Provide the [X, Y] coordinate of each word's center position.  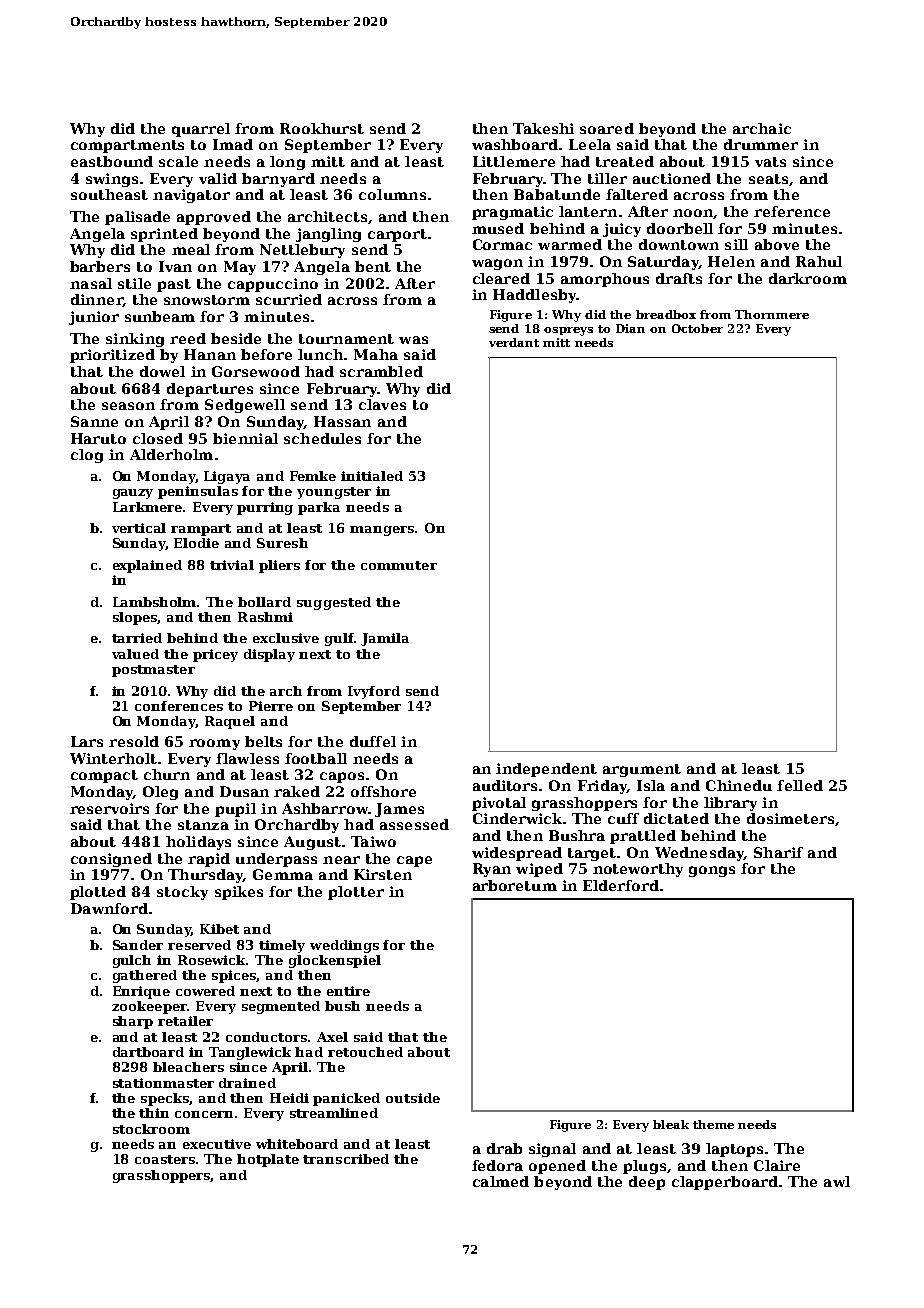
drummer [761, 144]
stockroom [151, 1129]
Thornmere [772, 314]
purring [265, 508]
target [593, 854]
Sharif [778, 852]
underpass [276, 860]
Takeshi [543, 128]
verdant [514, 342]
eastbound [112, 161]
